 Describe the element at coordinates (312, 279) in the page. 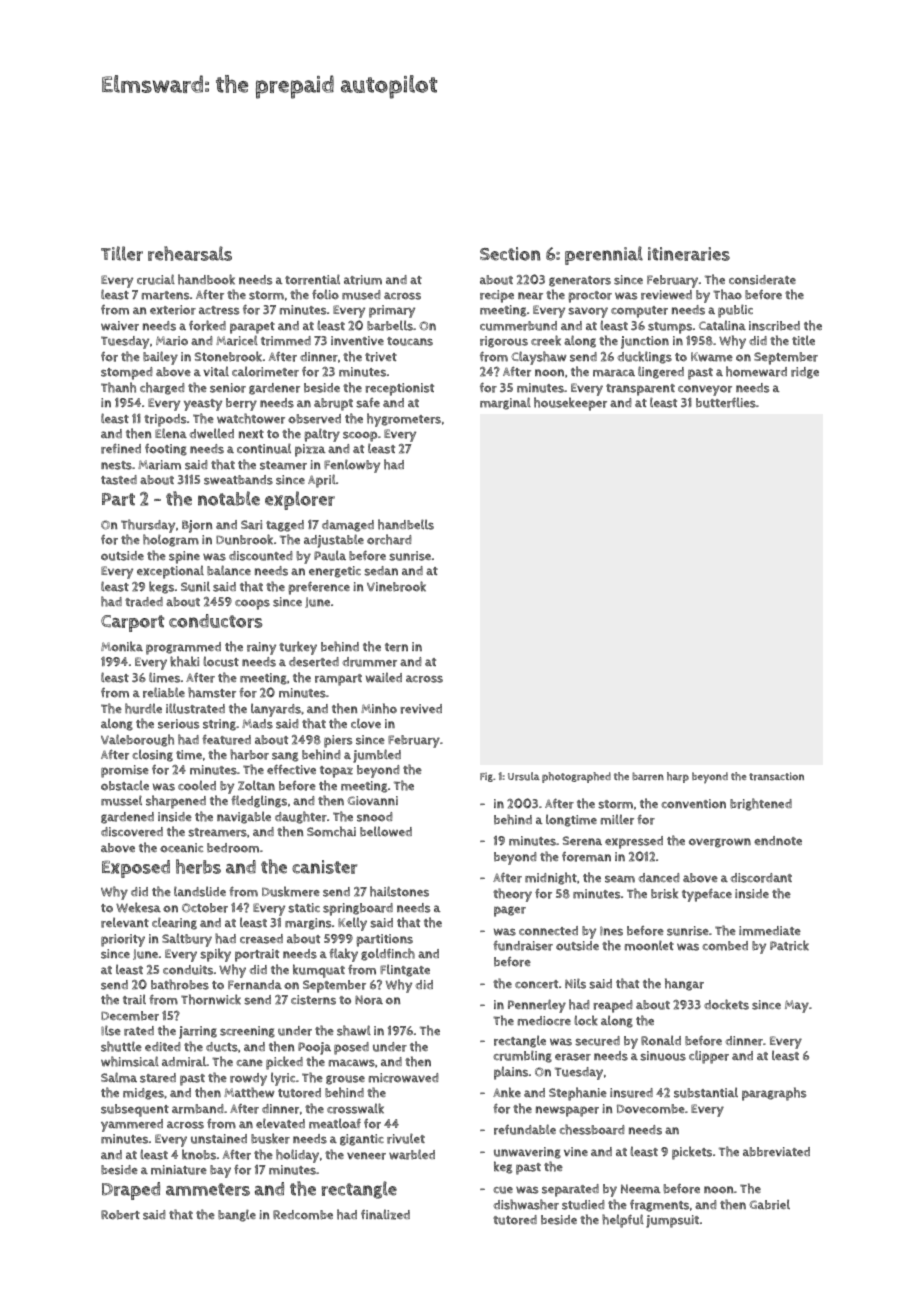

I see `torrential` at that location.
